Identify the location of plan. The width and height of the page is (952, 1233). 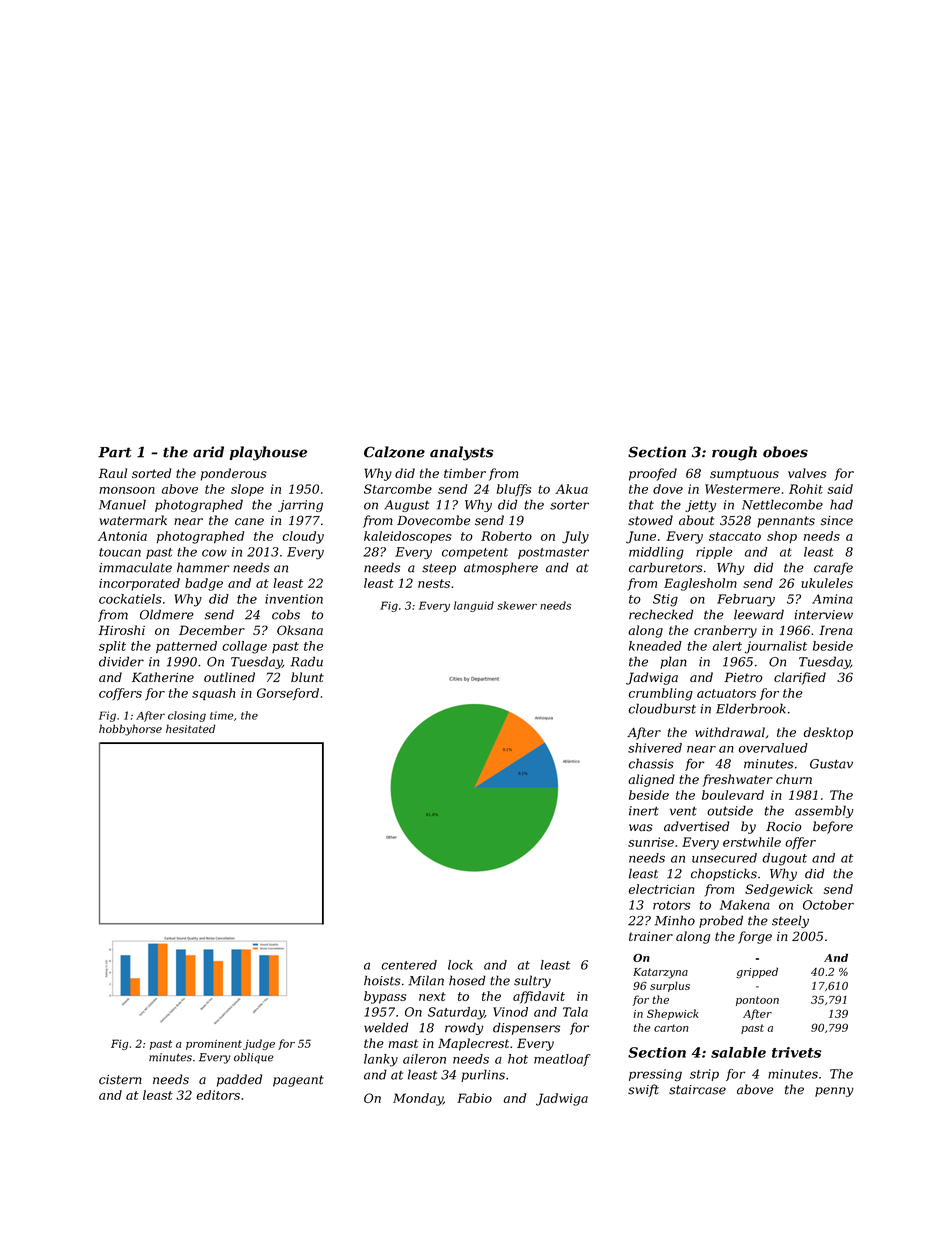
(673, 662).
